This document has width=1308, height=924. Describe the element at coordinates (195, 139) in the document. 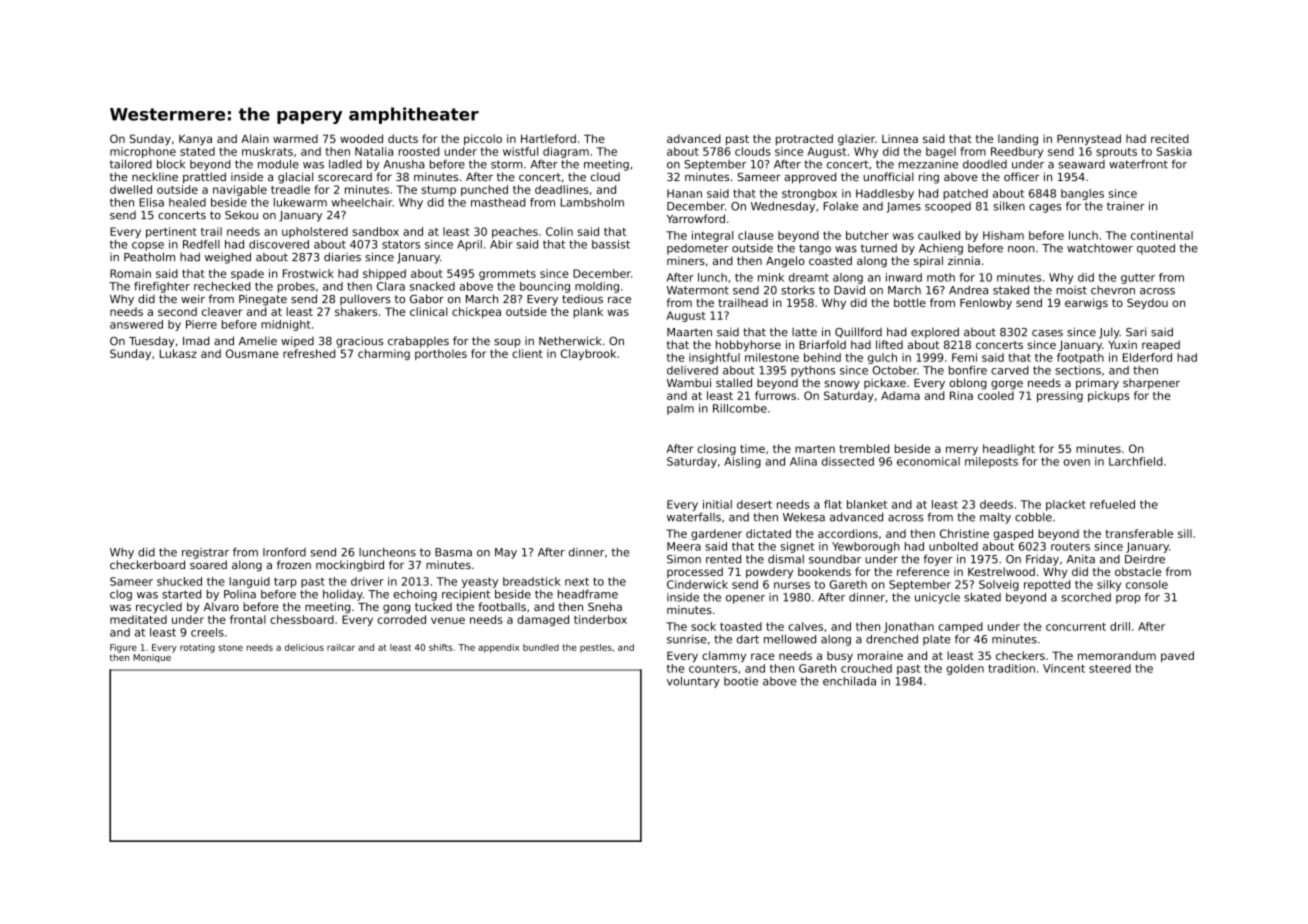

I see `Kanya` at that location.
